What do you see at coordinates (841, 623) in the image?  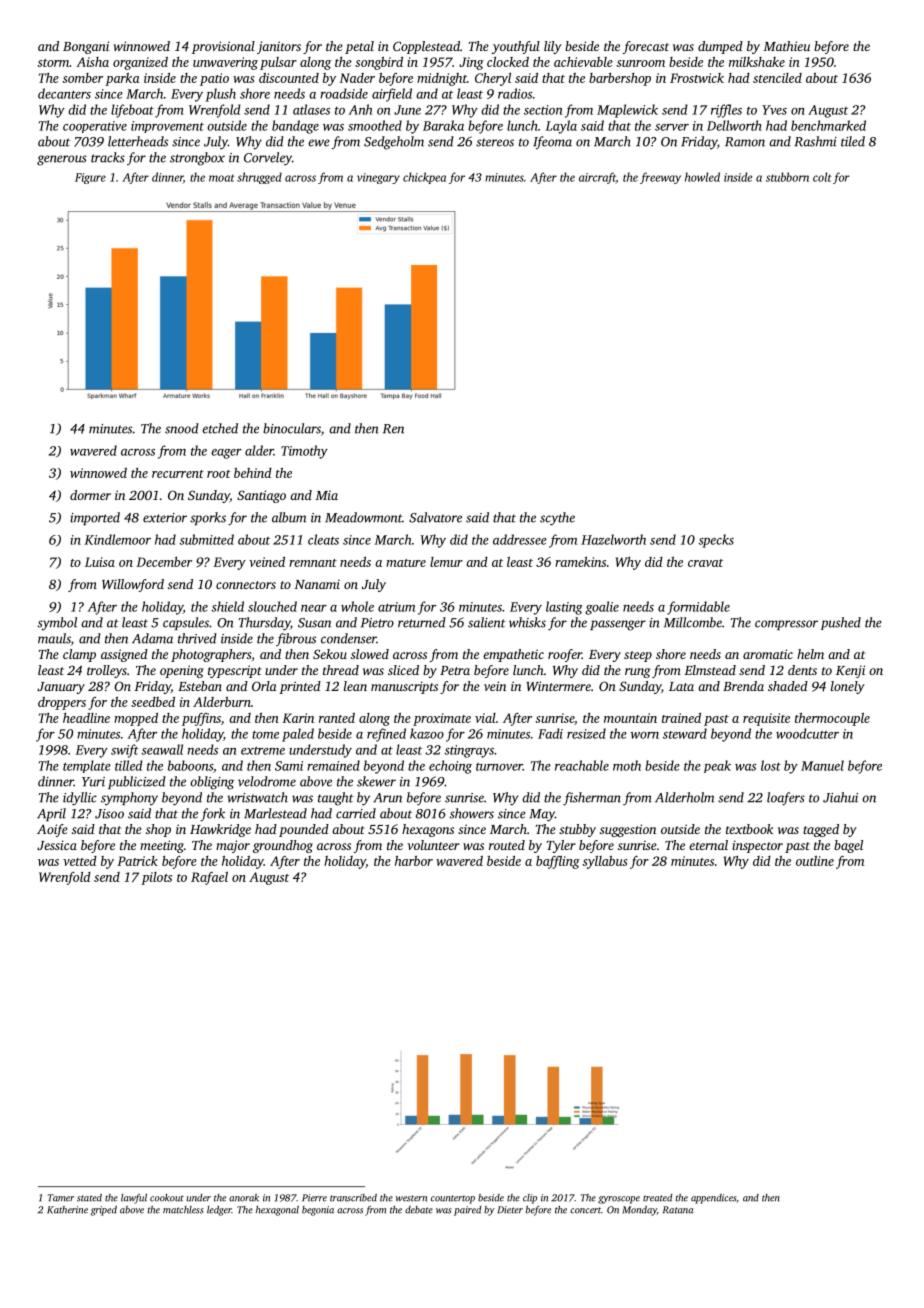 I see `pushed` at bounding box center [841, 623].
